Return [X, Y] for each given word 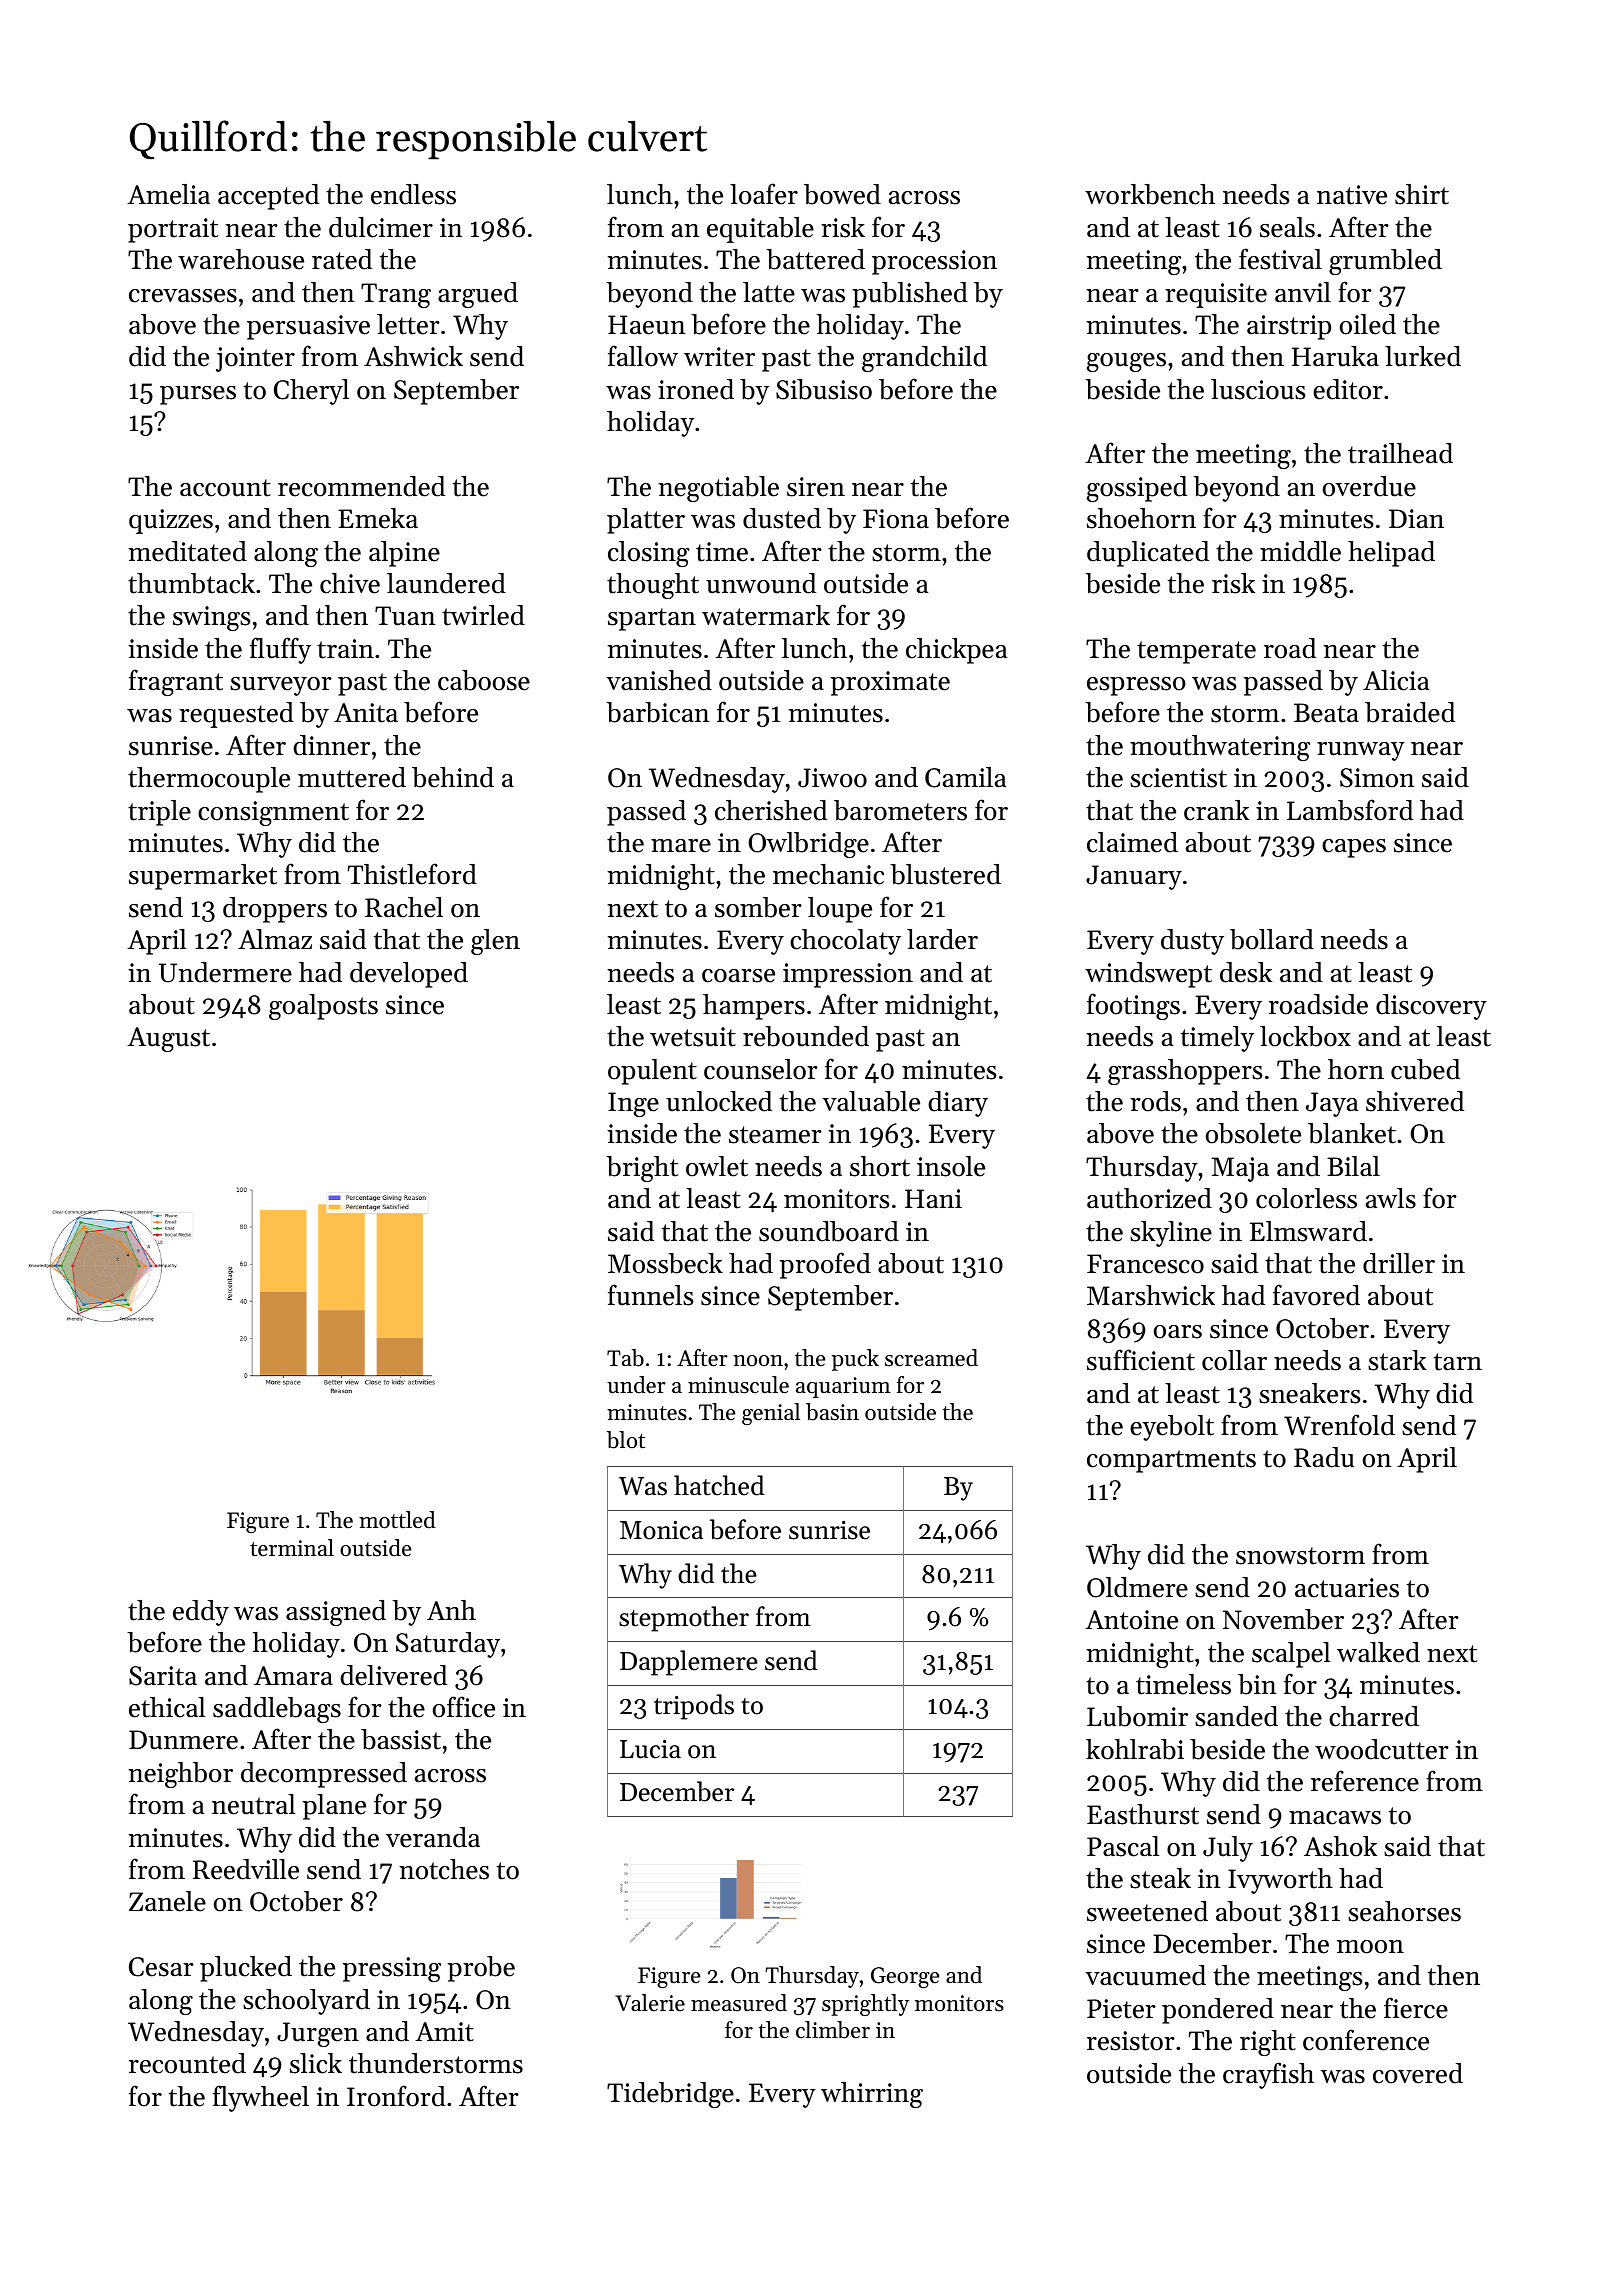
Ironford [396, 2096]
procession [934, 262]
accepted [268, 197]
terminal [292, 1548]
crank [1216, 810]
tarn [1458, 1362]
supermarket [203, 877]
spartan [652, 619]
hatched [719, 1485]
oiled [1368, 324]
